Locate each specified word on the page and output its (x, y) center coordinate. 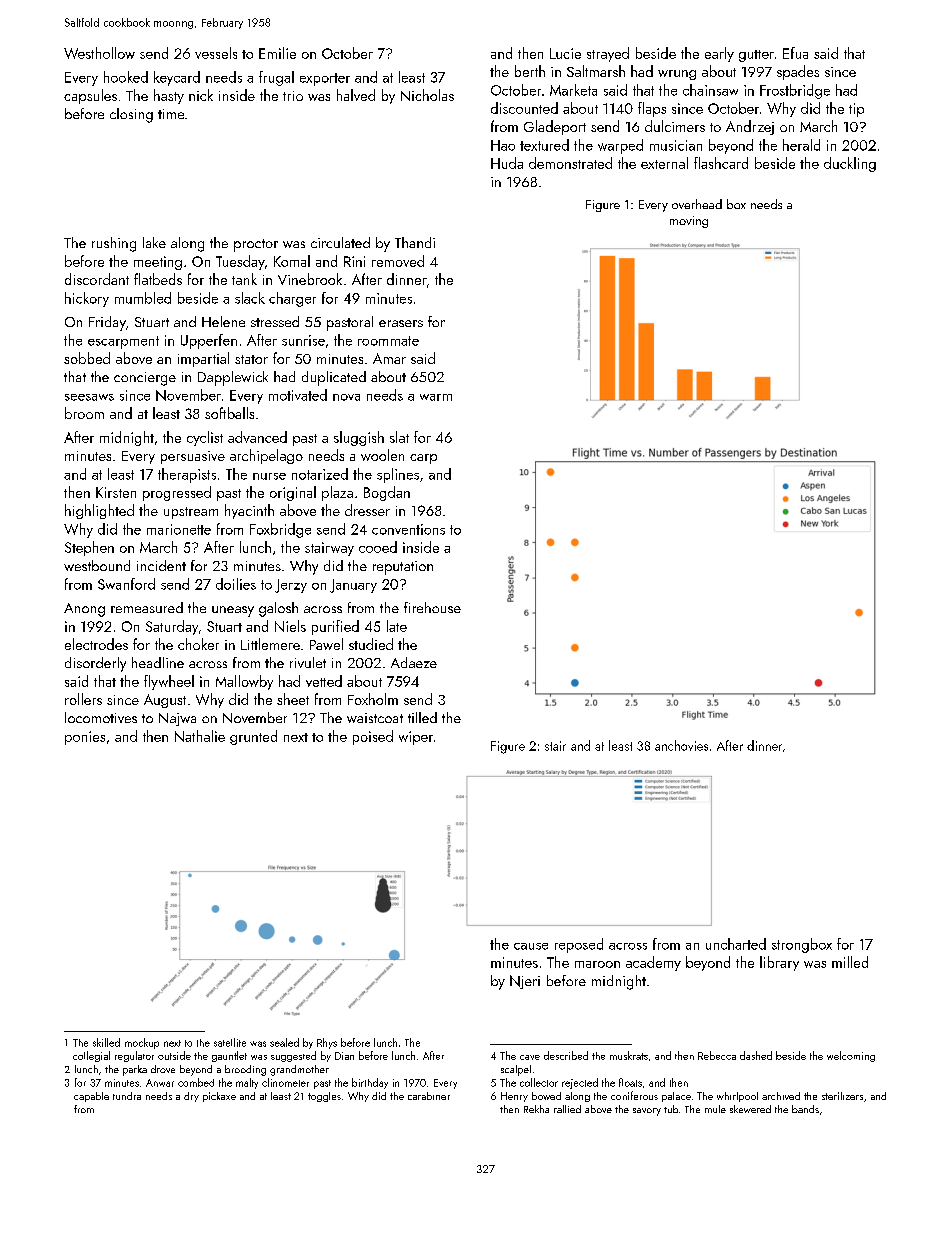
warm (436, 397)
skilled (106, 1042)
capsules (90, 96)
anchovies (681, 745)
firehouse (432, 607)
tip (856, 110)
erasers (401, 323)
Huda (507, 163)
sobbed (87, 358)
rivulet (308, 662)
